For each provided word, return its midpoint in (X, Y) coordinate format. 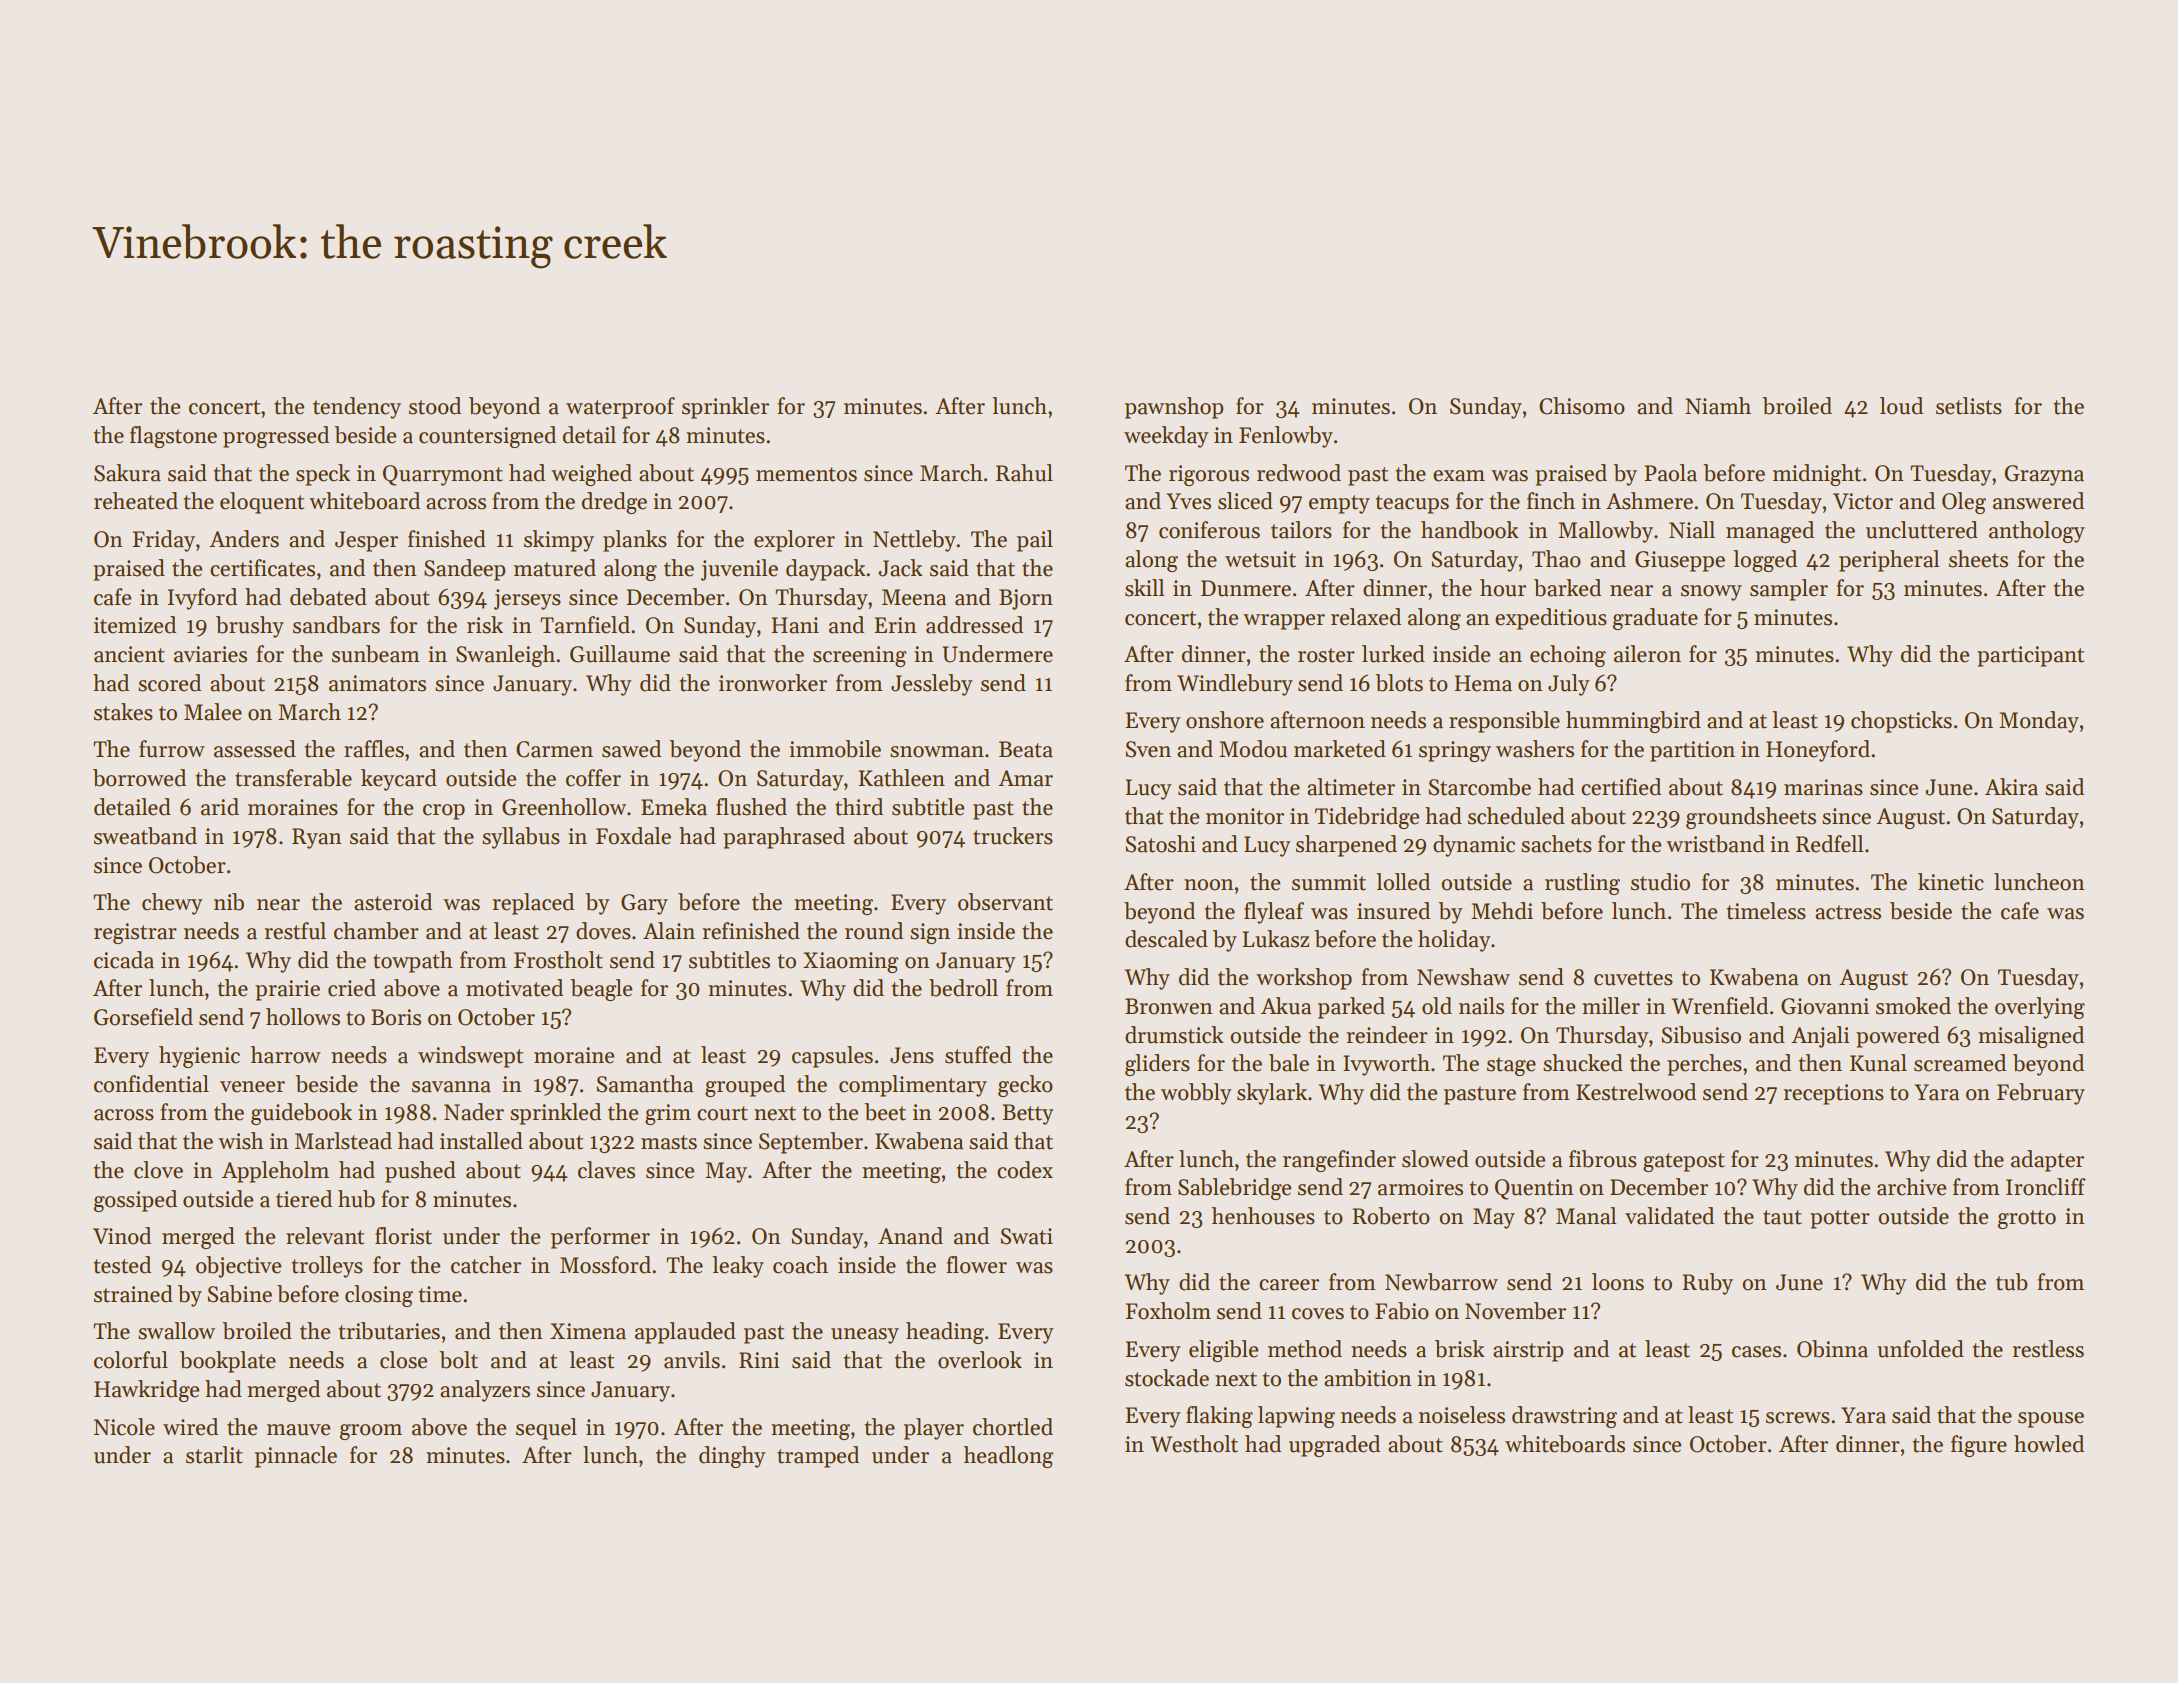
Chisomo (1582, 406)
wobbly (1196, 1094)
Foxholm (1168, 1311)
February (2041, 1094)
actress (1848, 912)
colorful (131, 1360)
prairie (287, 990)
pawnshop (1174, 408)
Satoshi (1160, 844)
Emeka (674, 807)
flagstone (173, 437)
